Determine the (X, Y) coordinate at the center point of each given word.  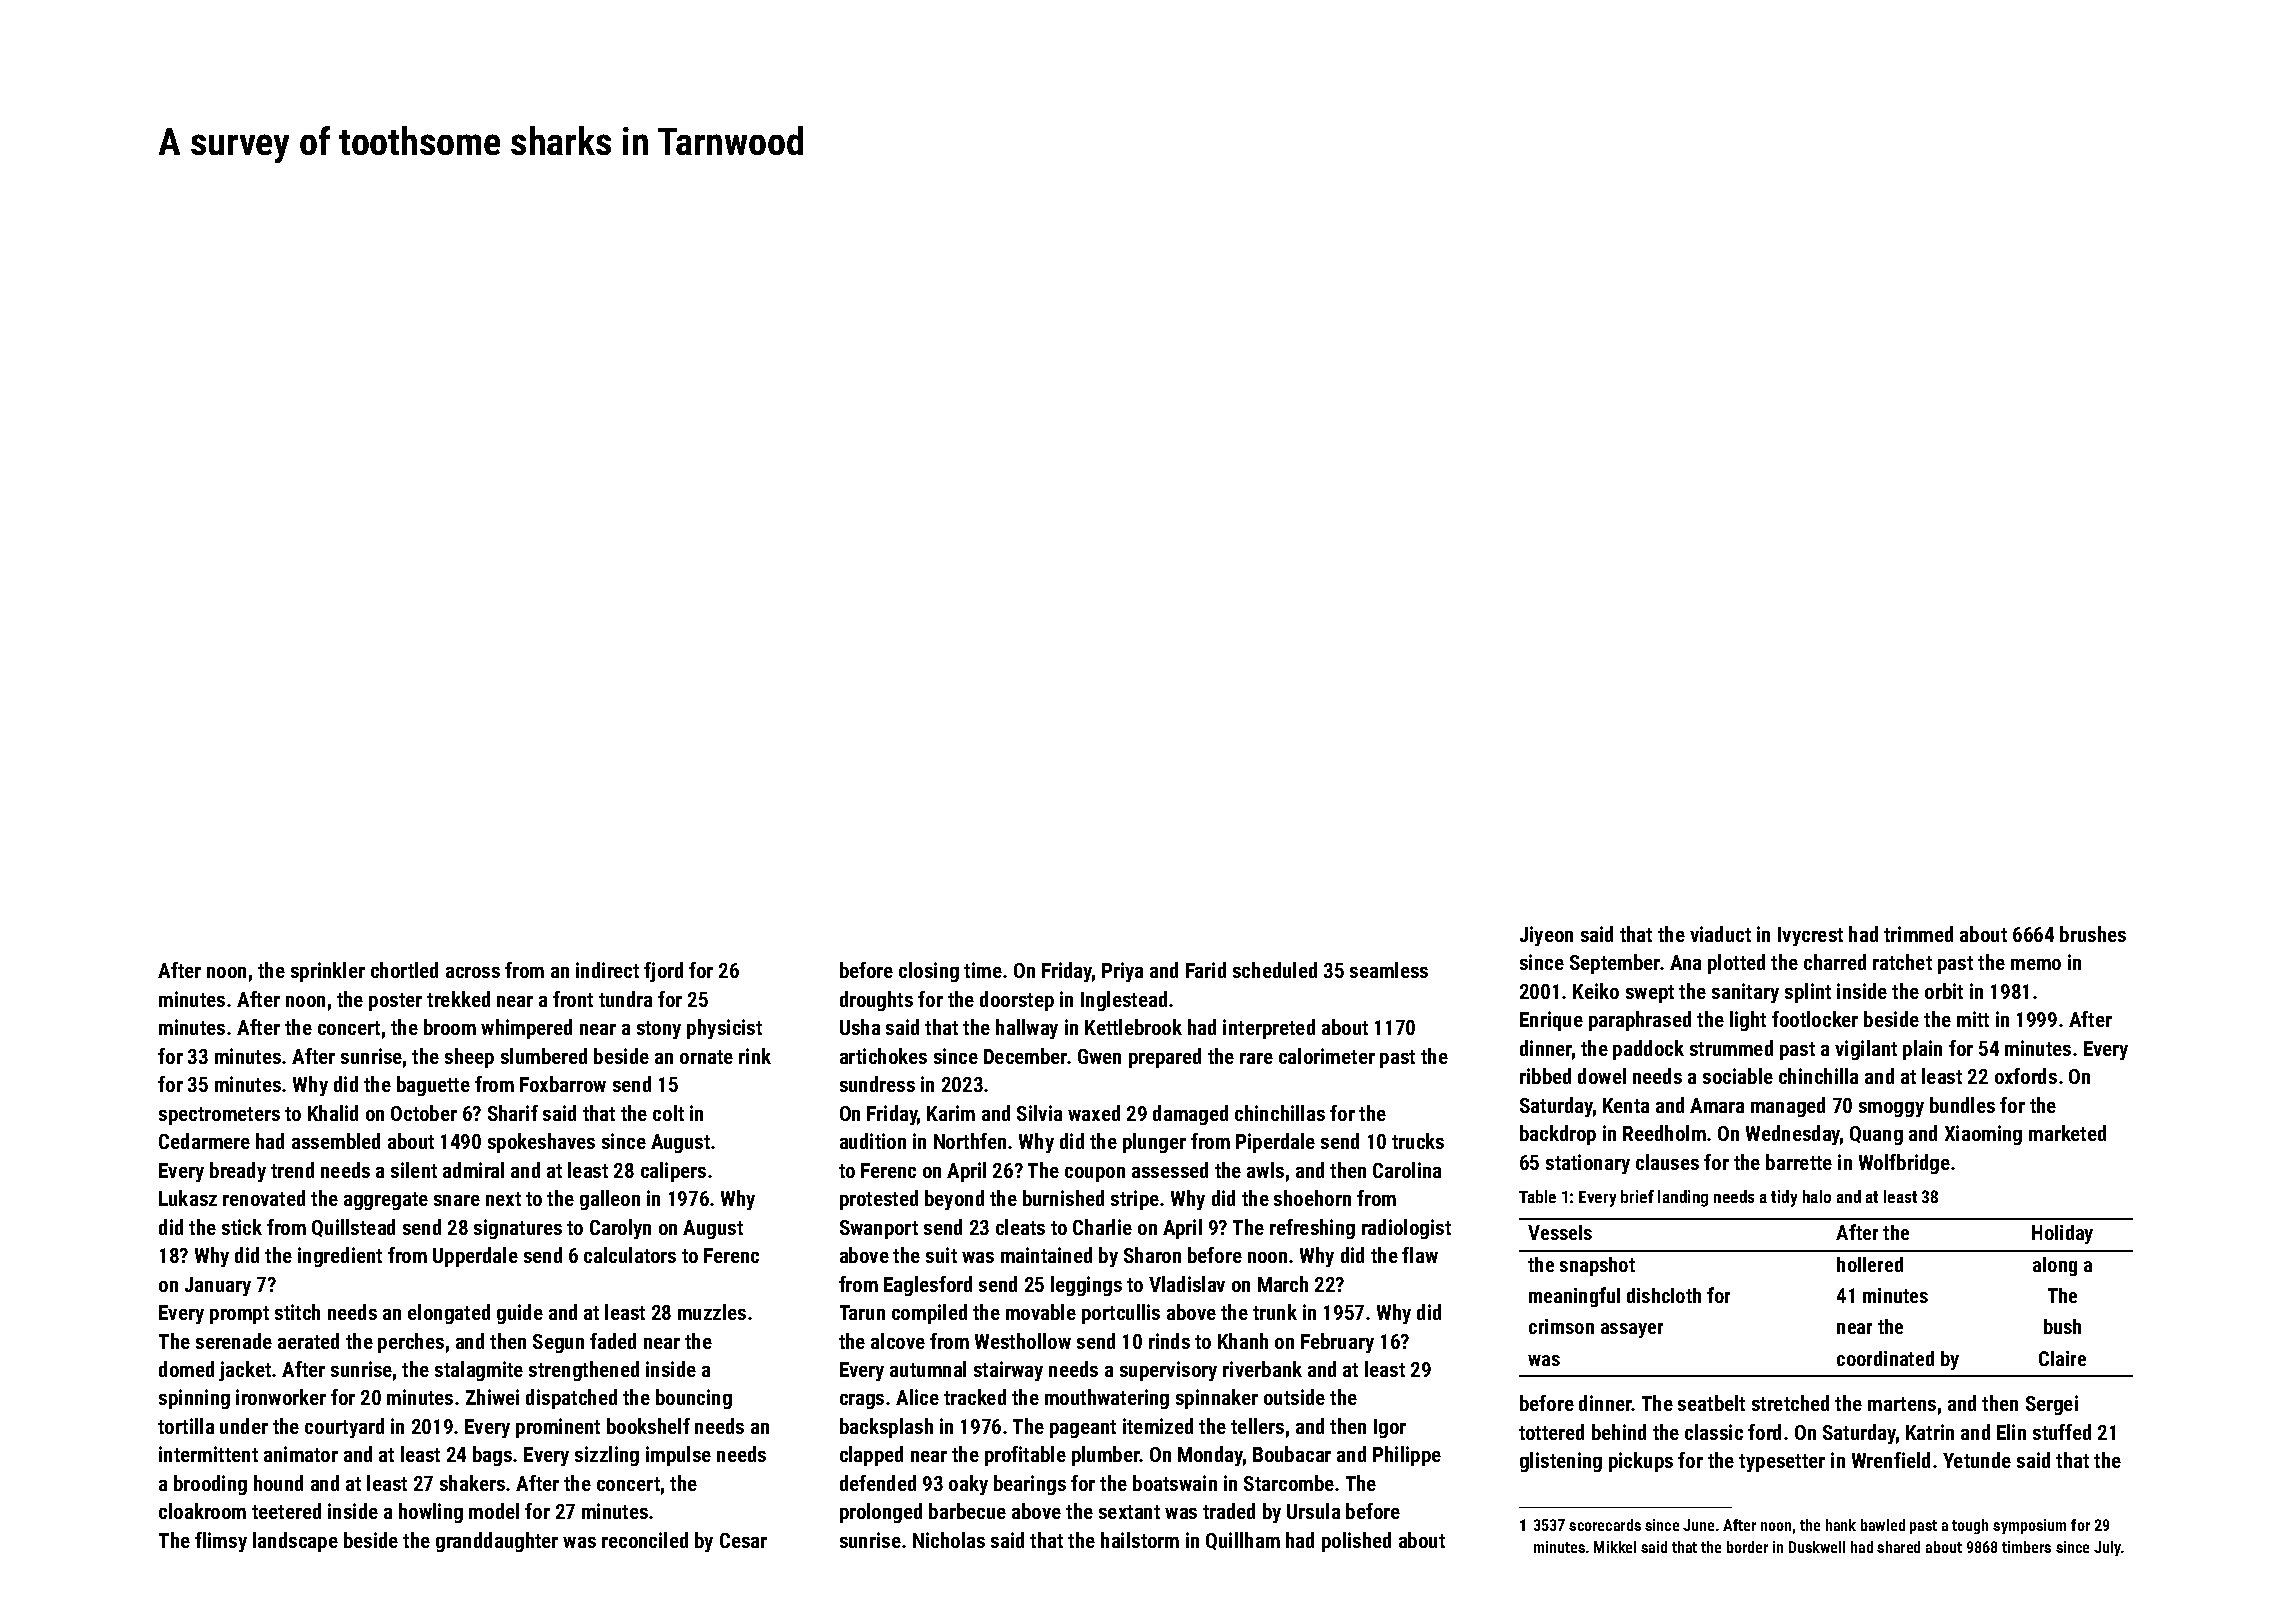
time (983, 970)
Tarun (862, 1312)
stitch (297, 1312)
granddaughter (497, 1542)
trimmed (1918, 934)
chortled (404, 970)
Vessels (1560, 1232)
